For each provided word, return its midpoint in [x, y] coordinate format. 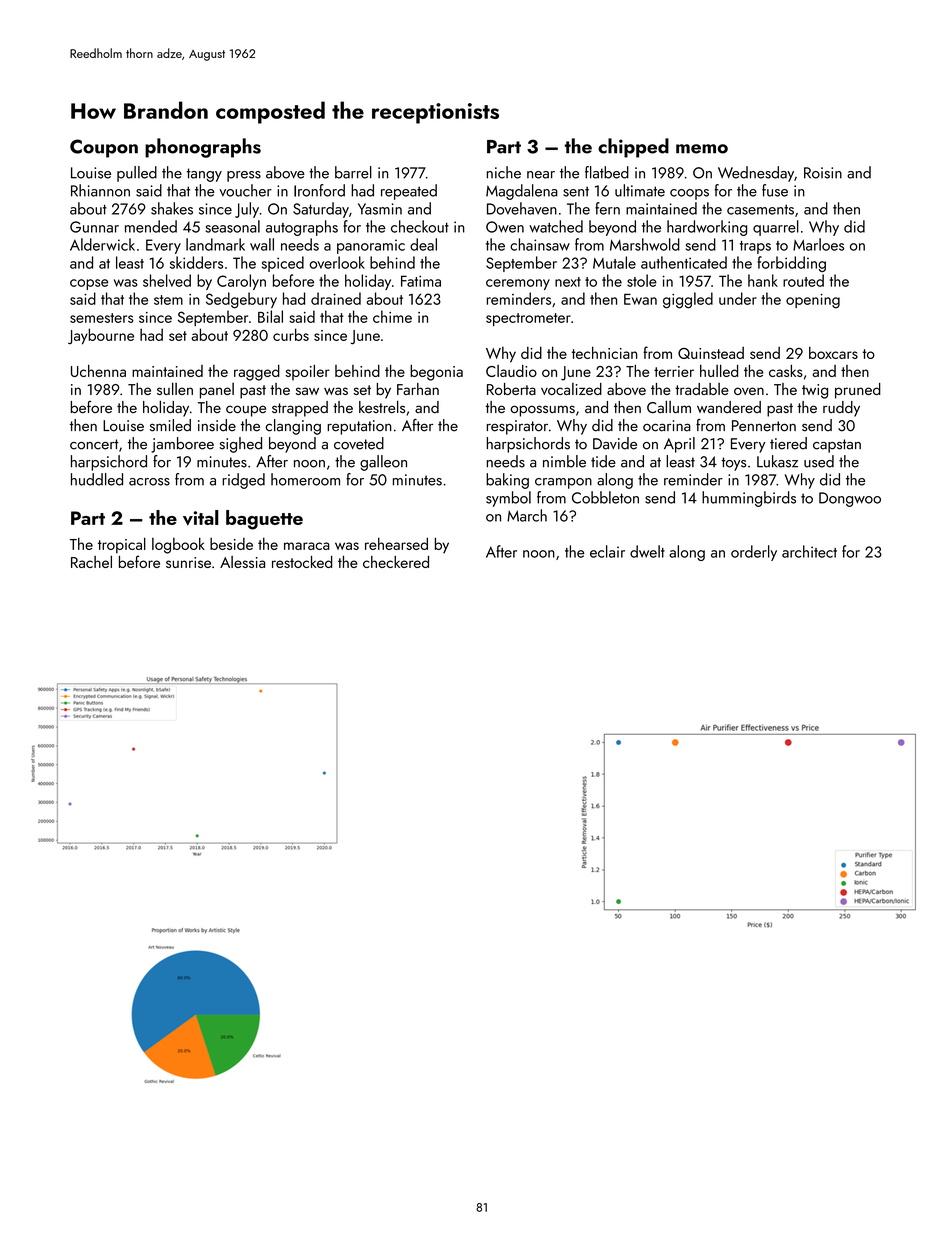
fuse [775, 190]
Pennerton [764, 426]
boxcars [833, 352]
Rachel [91, 561]
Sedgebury [241, 300]
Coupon [104, 148]
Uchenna [98, 371]
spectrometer [528, 319]
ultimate [640, 190]
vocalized [571, 389]
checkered [396, 562]
